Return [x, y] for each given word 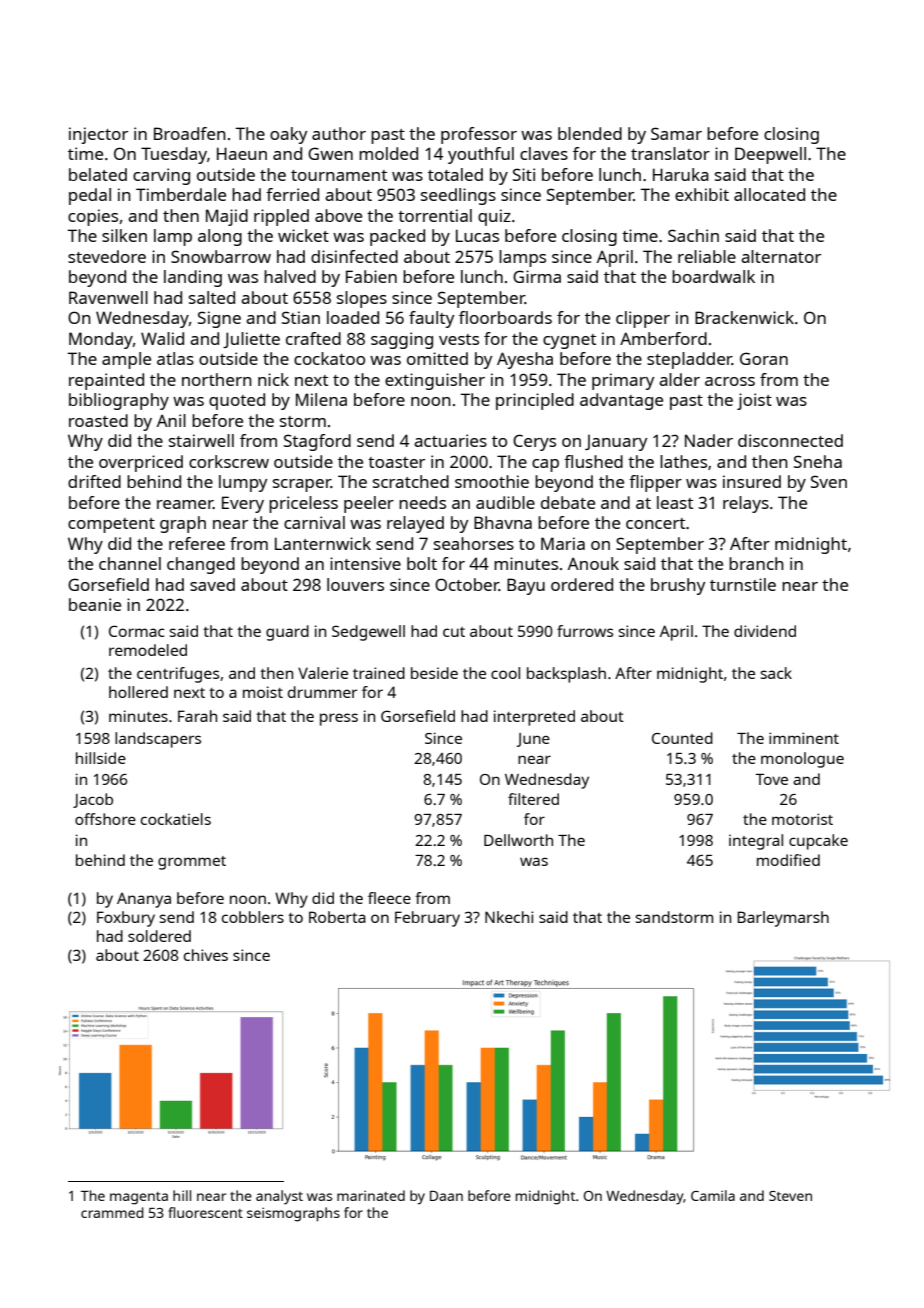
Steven [790, 1196]
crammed [112, 1212]
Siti [524, 174]
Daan [446, 1196]
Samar [676, 133]
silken [124, 235]
